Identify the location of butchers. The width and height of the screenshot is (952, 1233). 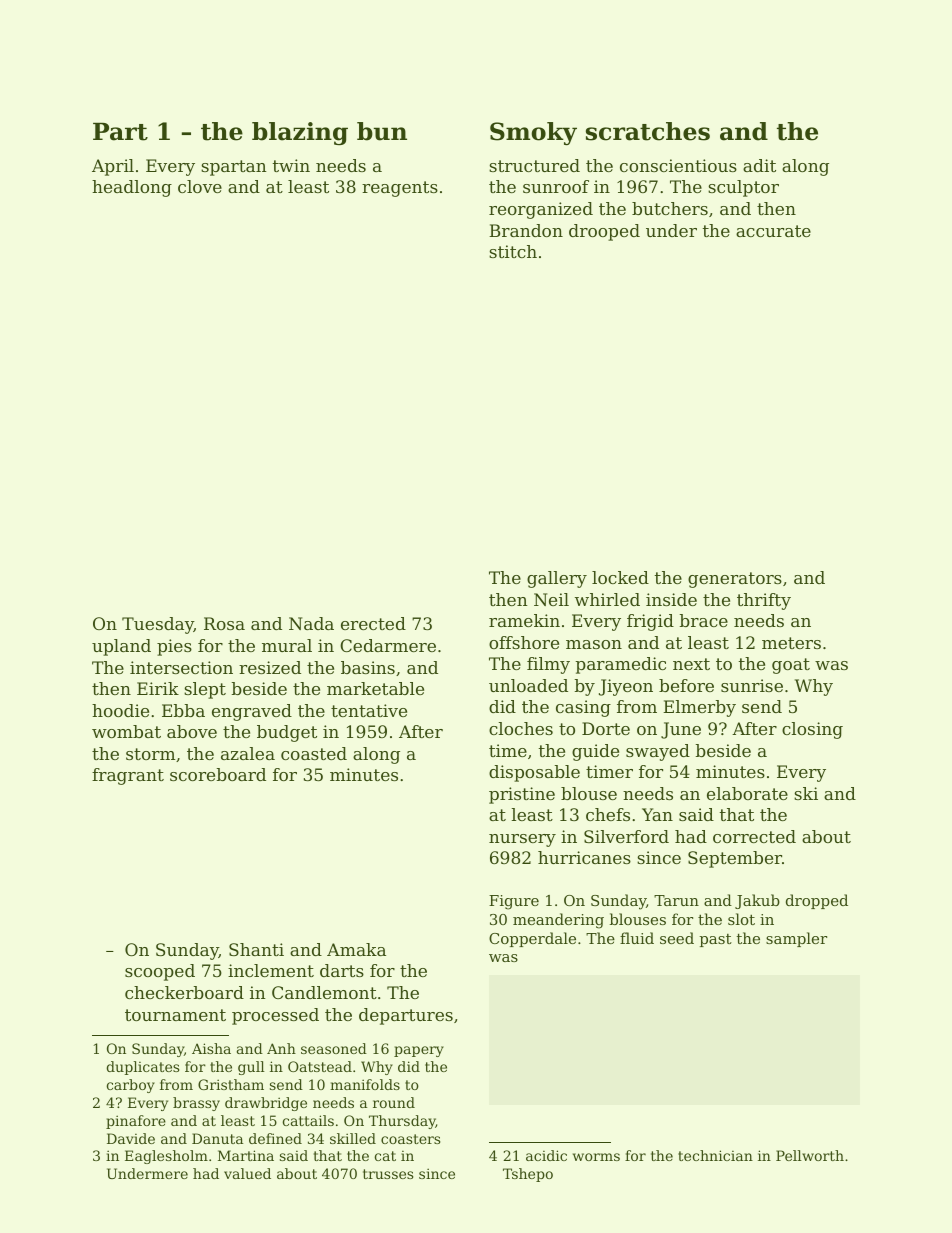
(670, 208).
